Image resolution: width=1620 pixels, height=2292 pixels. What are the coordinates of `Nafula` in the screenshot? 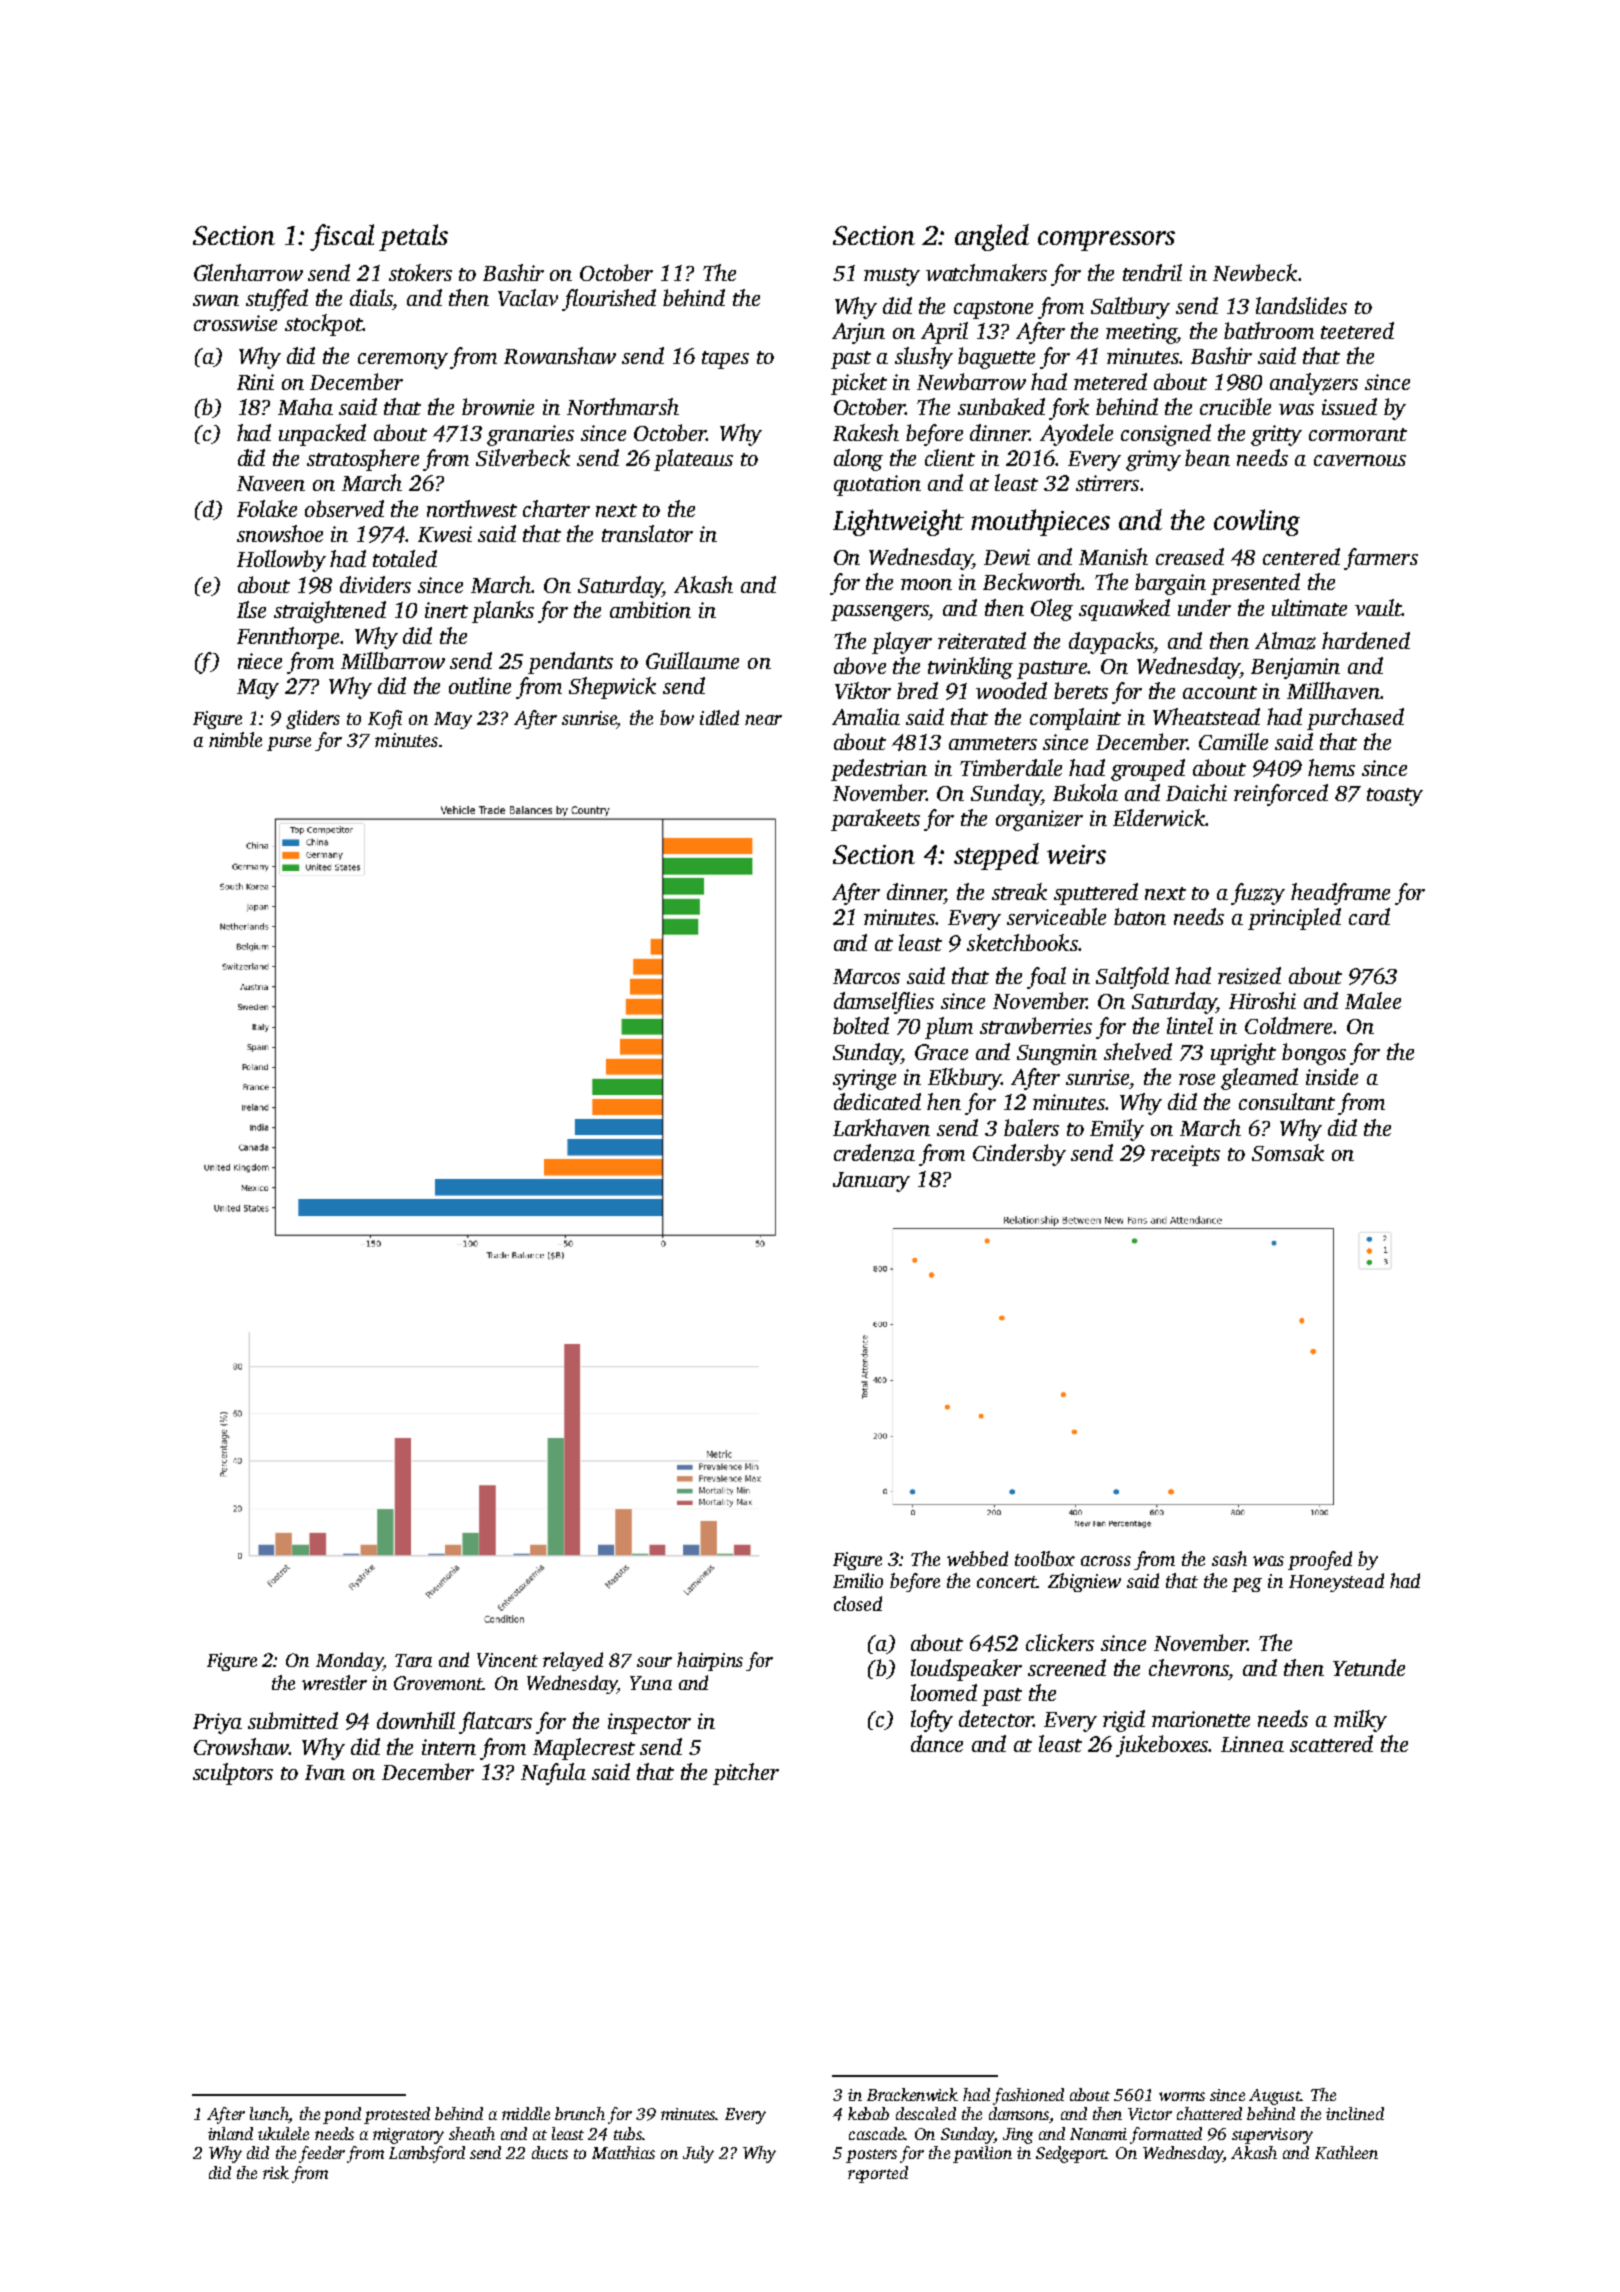 It's located at (553, 1774).
